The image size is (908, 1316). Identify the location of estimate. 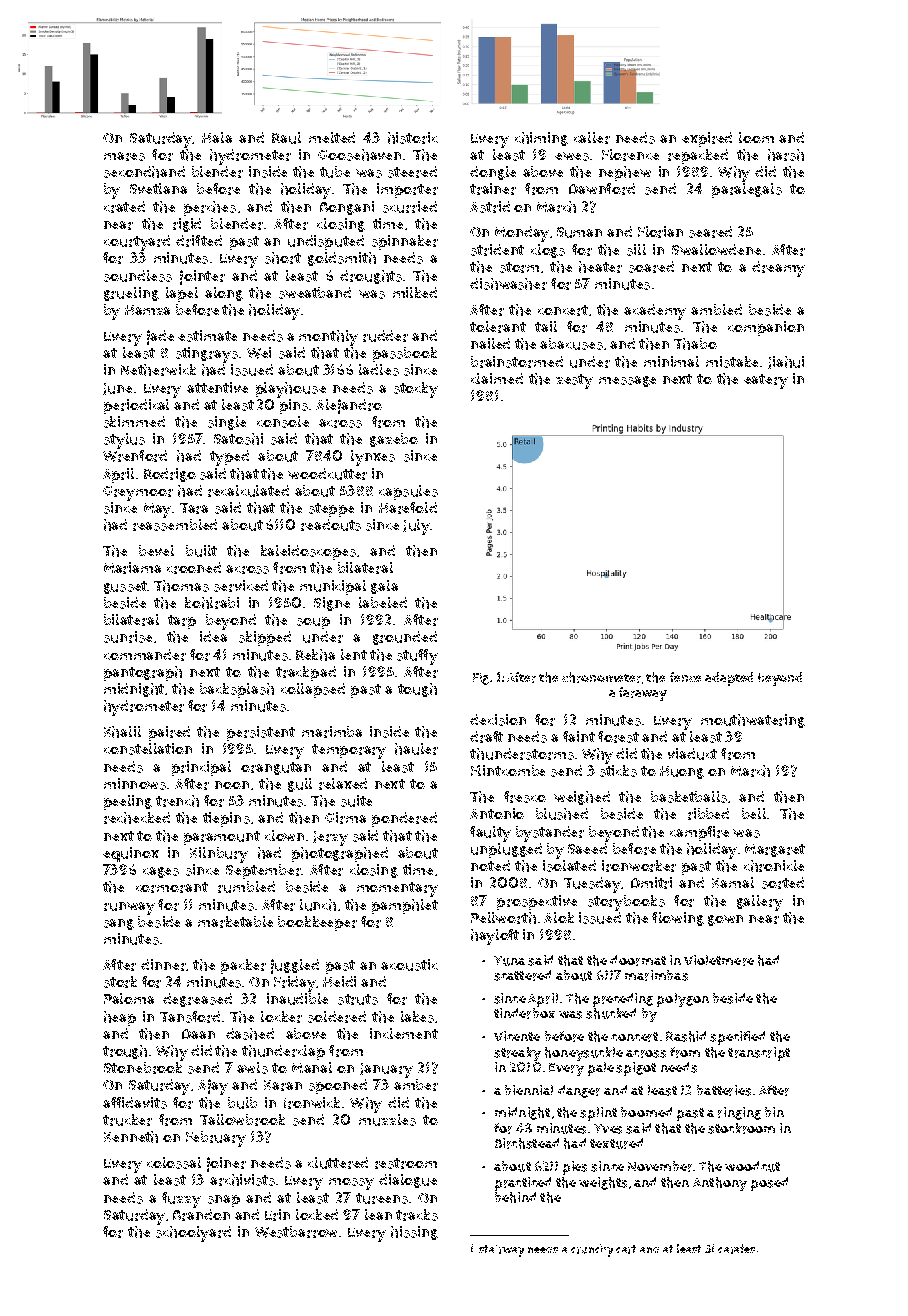
(207, 336).
